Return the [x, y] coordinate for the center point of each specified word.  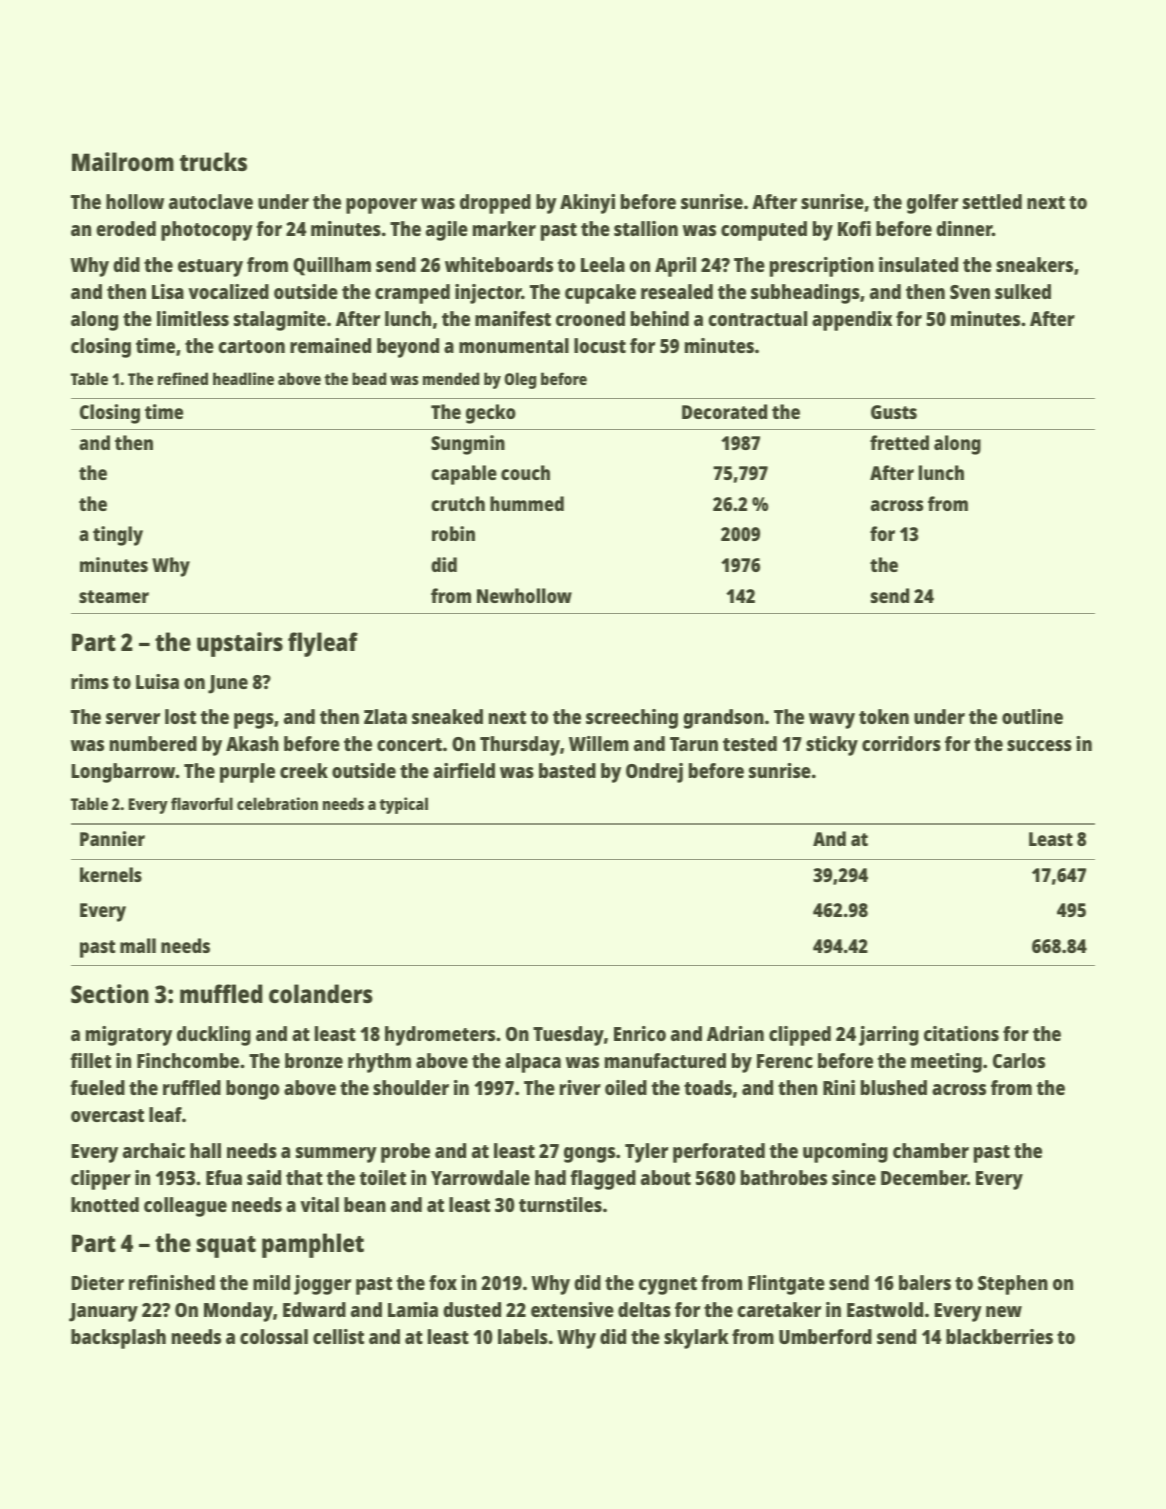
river [580, 1087]
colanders [320, 993]
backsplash [118, 1339]
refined [183, 378]
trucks [213, 161]
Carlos [1019, 1060]
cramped [412, 294]
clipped [800, 1036]
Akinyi [587, 204]
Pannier [112, 838]
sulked [1023, 291]
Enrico [640, 1033]
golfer [932, 204]
